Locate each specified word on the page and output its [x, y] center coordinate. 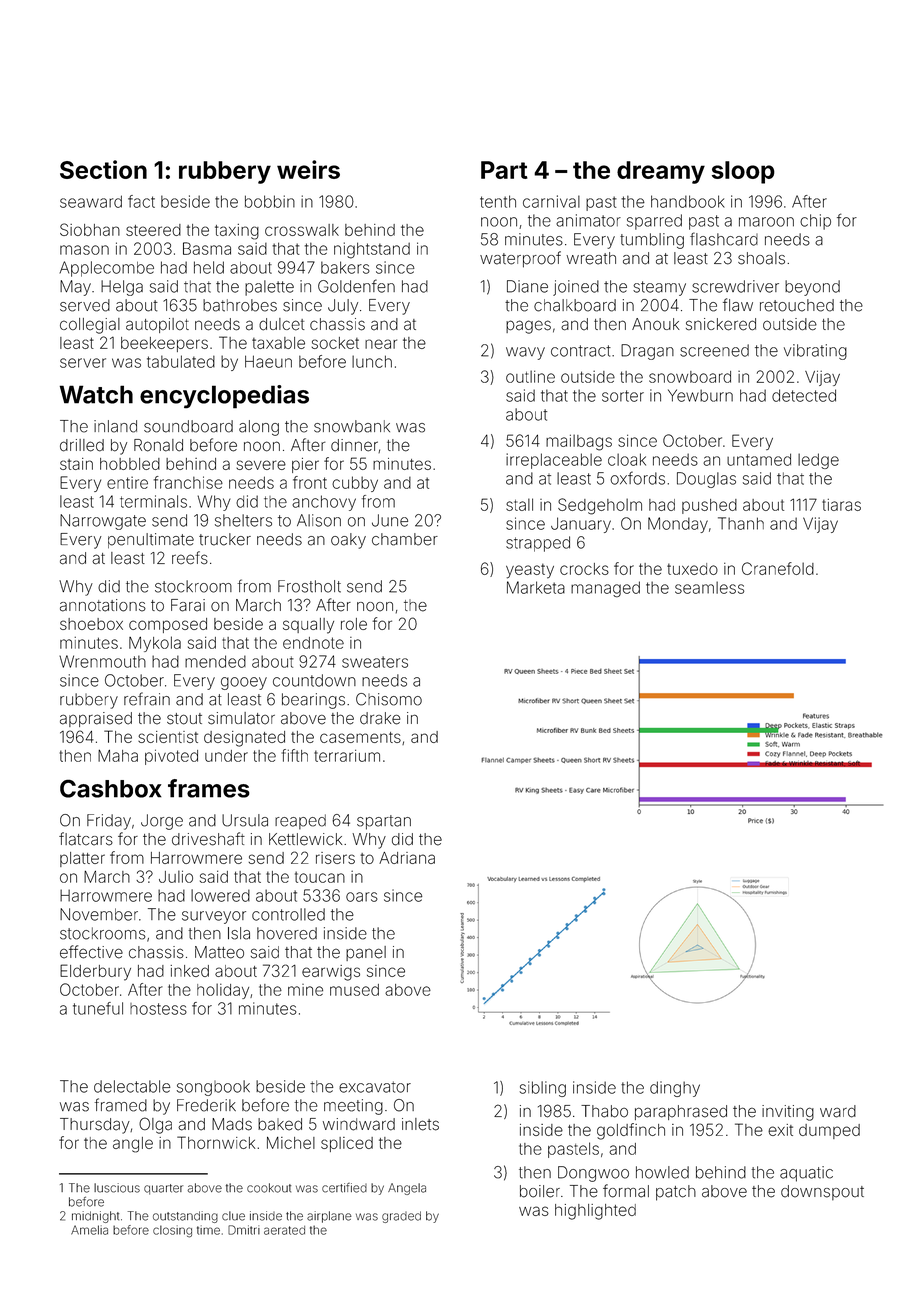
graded [401, 1217]
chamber [405, 539]
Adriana [407, 858]
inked [190, 971]
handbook [688, 201]
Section [103, 169]
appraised [96, 719]
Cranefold [778, 568]
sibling [543, 1089]
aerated [284, 1230]
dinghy [675, 1089]
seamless [709, 587]
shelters [243, 520]
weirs [308, 169]
